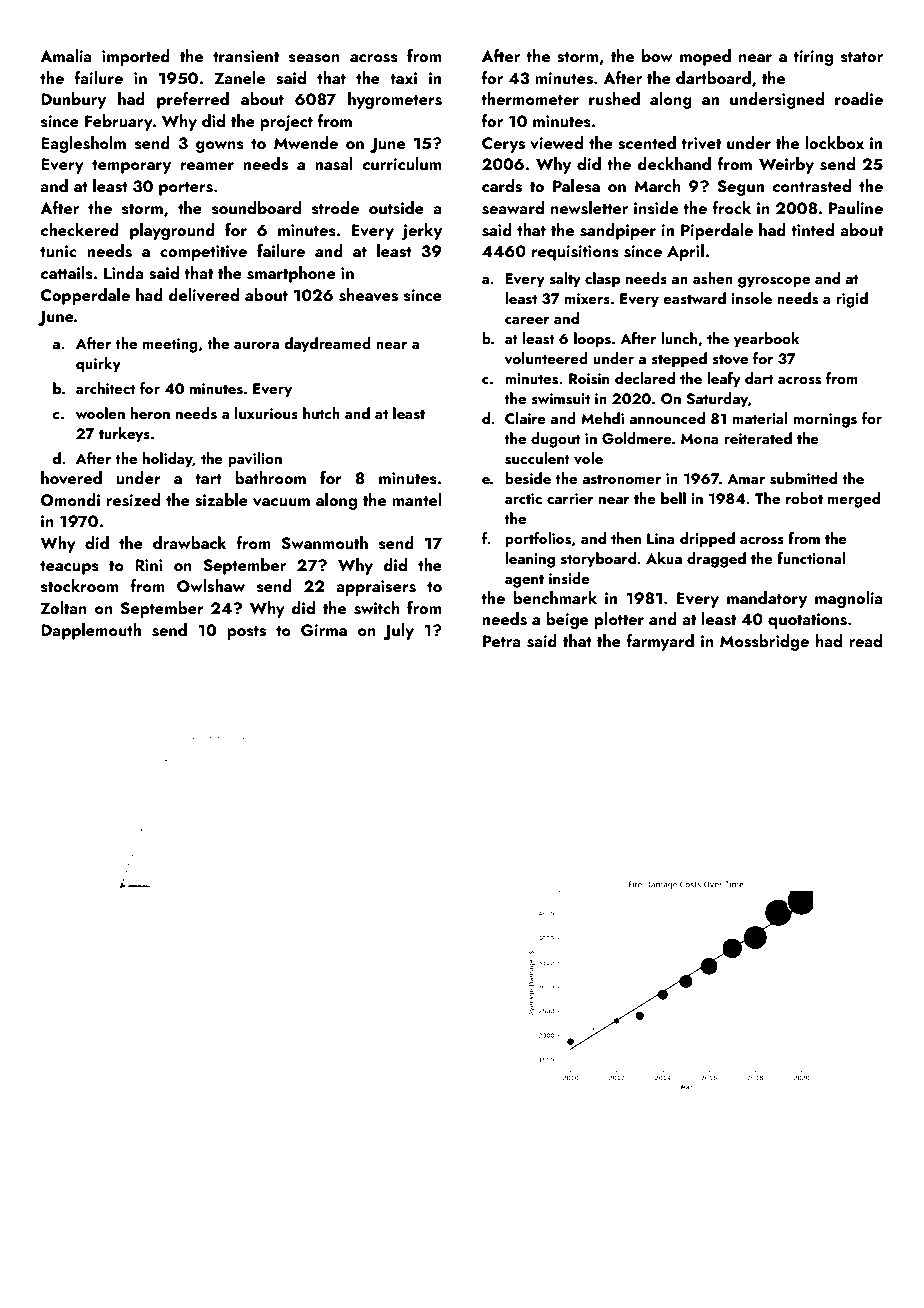  I want to click on beige, so click(567, 620).
